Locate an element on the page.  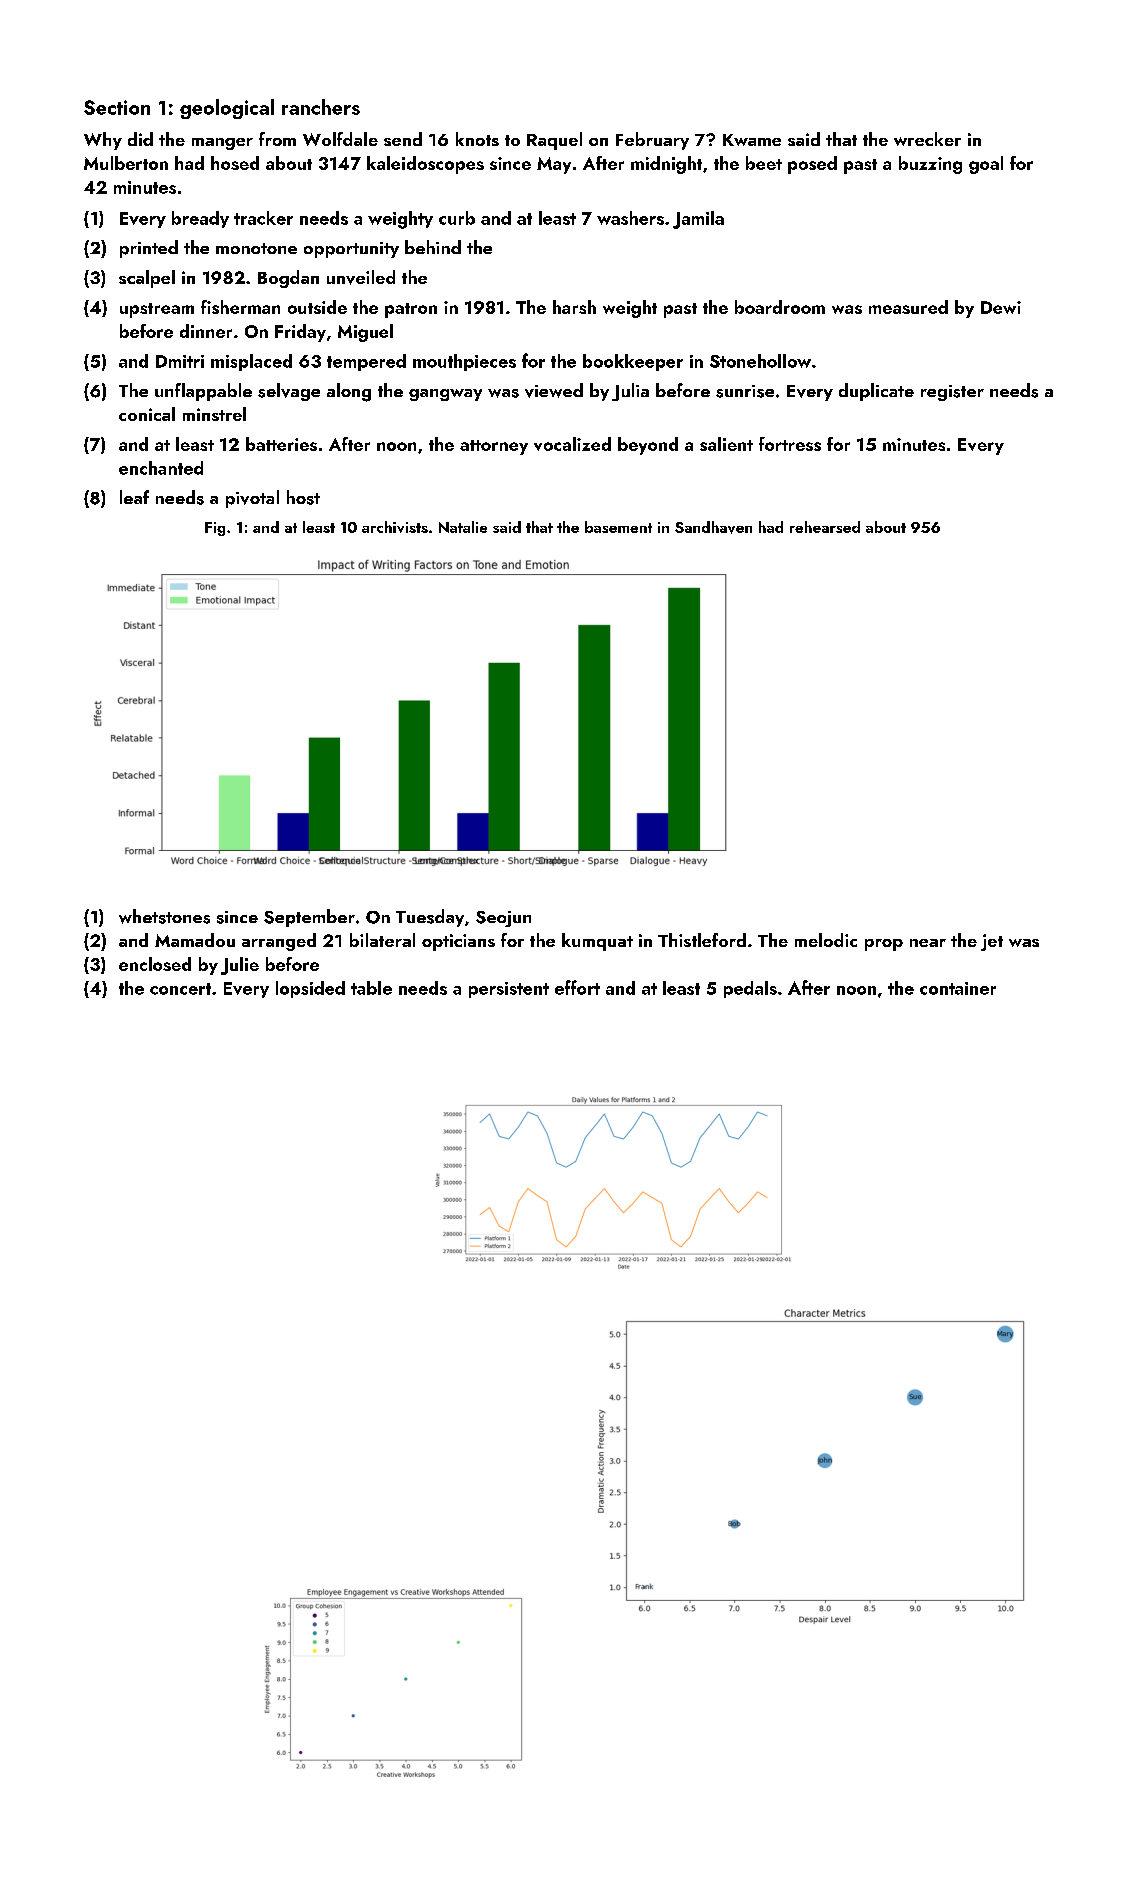
bilateral is located at coordinates (382, 940).
